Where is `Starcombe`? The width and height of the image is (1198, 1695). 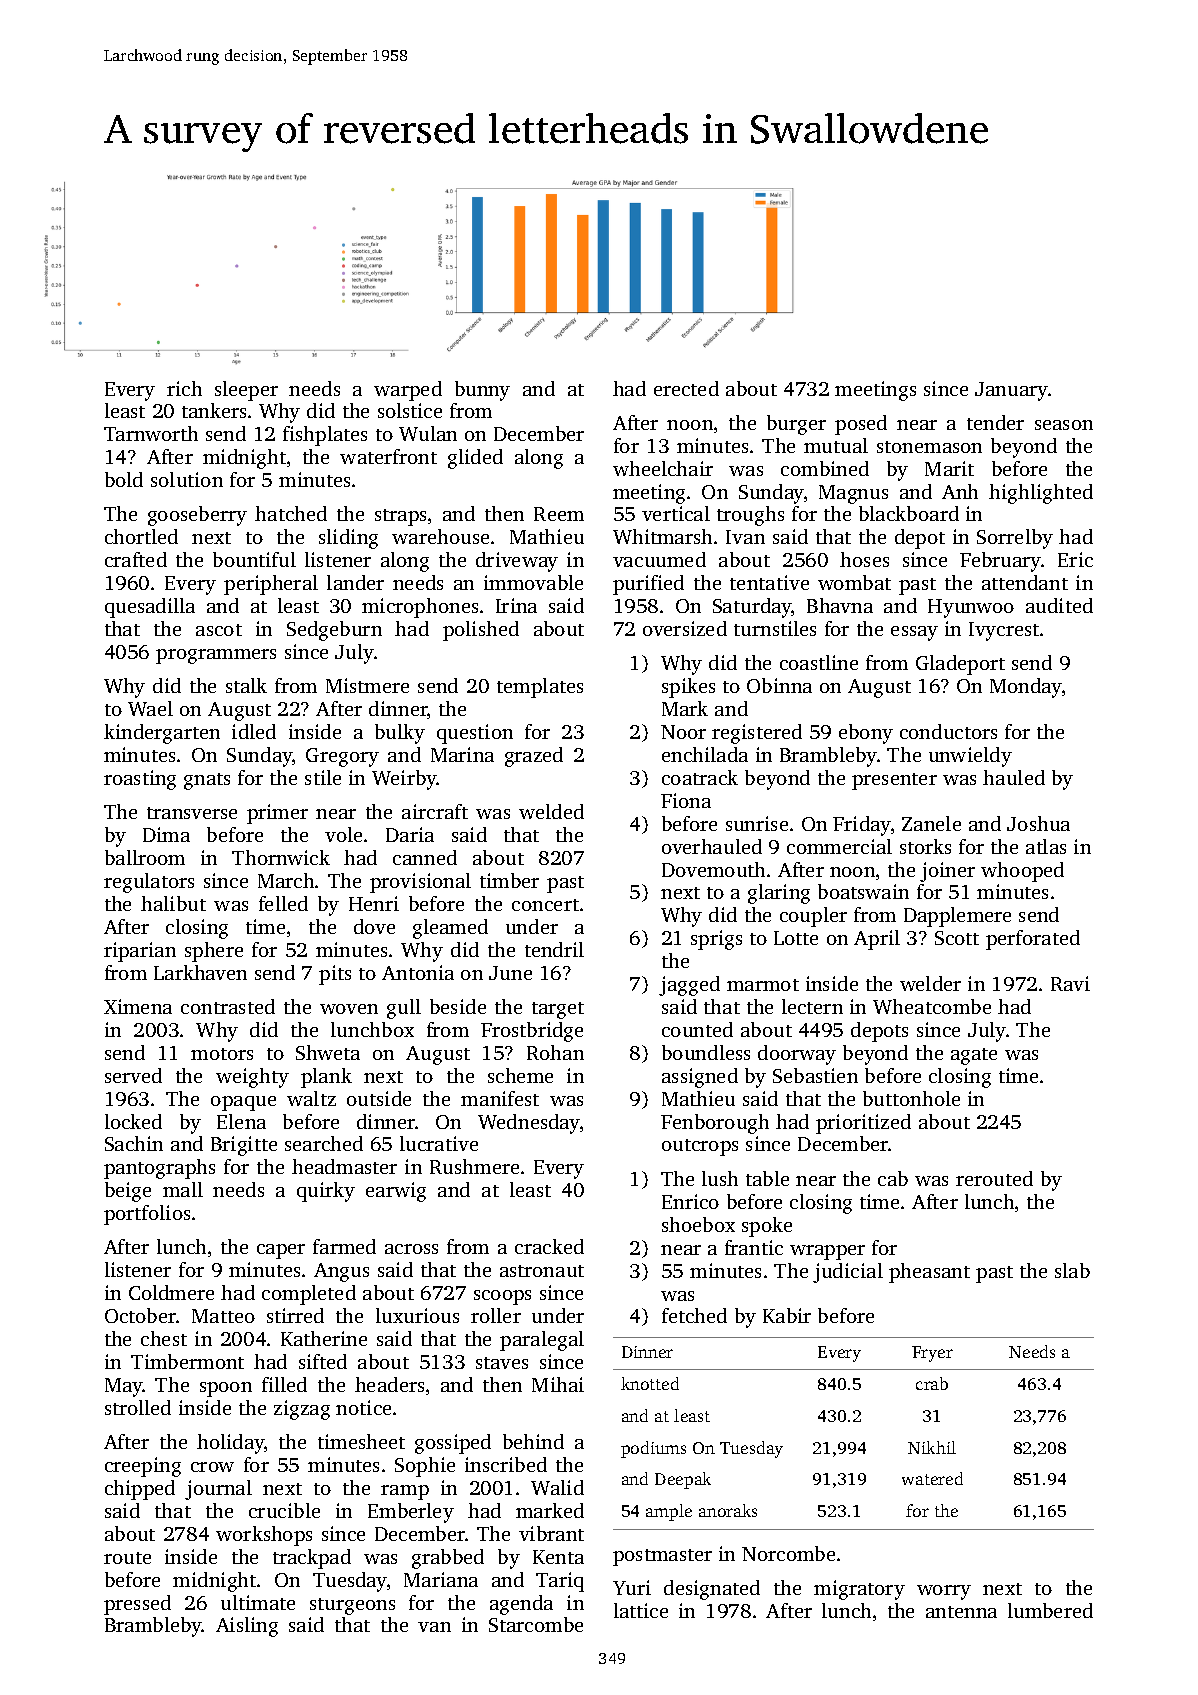 Starcombe is located at coordinates (536, 1624).
